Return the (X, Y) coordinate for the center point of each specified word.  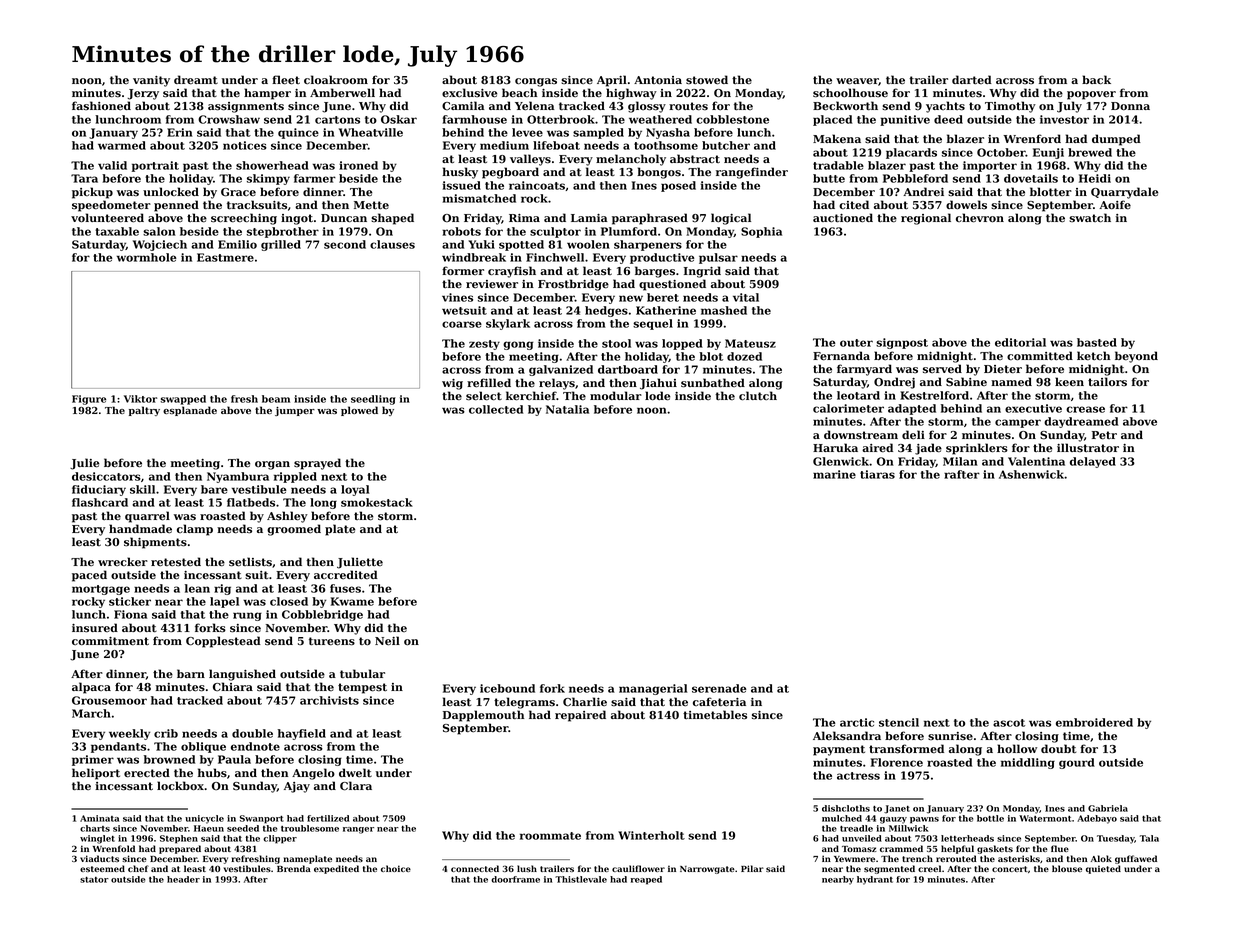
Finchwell (555, 257)
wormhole (147, 257)
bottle (990, 818)
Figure (89, 400)
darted (972, 79)
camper (1018, 423)
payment (839, 750)
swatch (1090, 218)
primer (93, 760)
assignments (246, 107)
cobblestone (732, 119)
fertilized (328, 818)
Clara (356, 786)
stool (616, 343)
